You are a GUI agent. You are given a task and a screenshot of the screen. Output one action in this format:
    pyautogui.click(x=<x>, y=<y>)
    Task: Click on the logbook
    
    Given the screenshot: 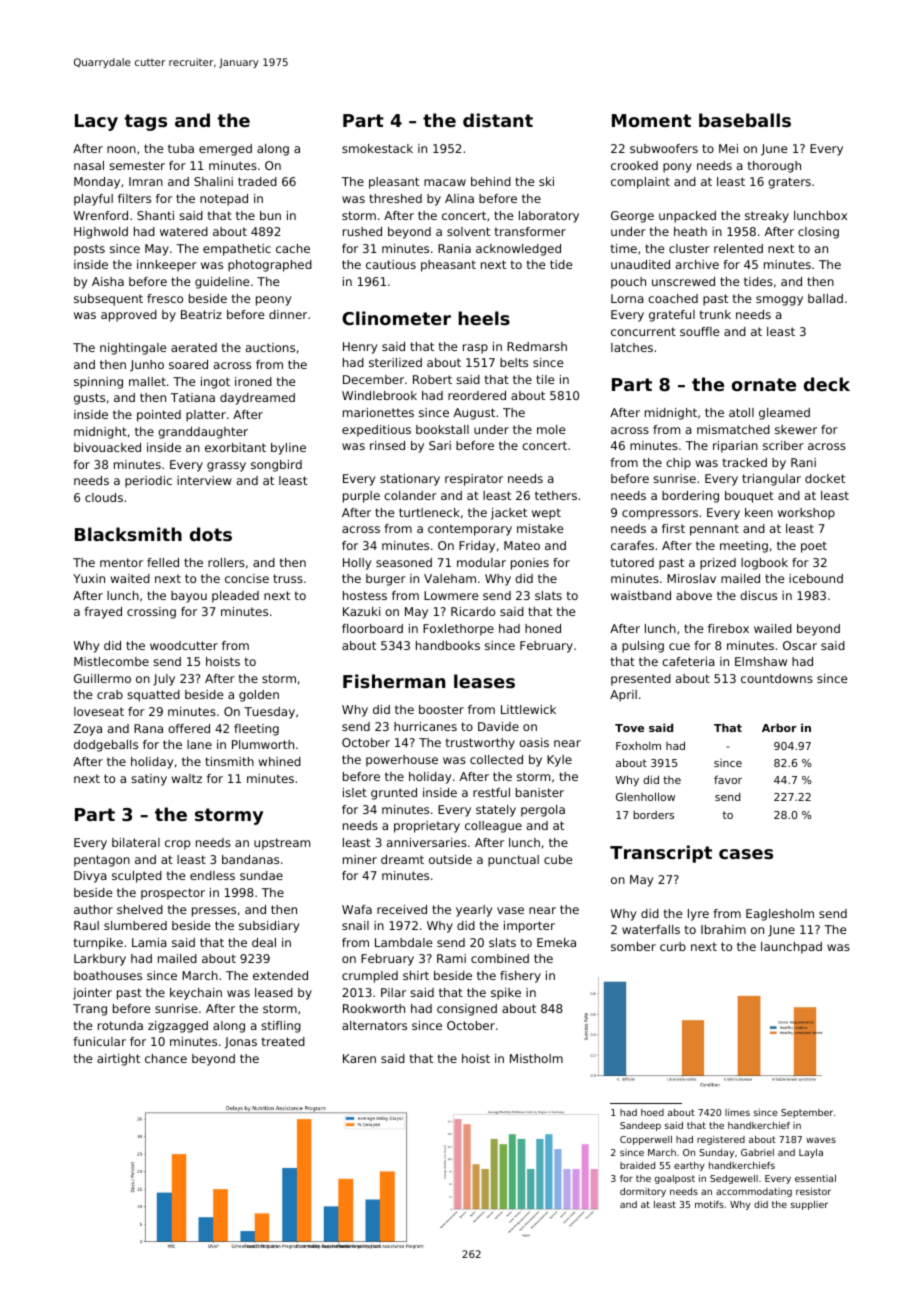 What is the action you would take?
    pyautogui.click(x=764, y=564)
